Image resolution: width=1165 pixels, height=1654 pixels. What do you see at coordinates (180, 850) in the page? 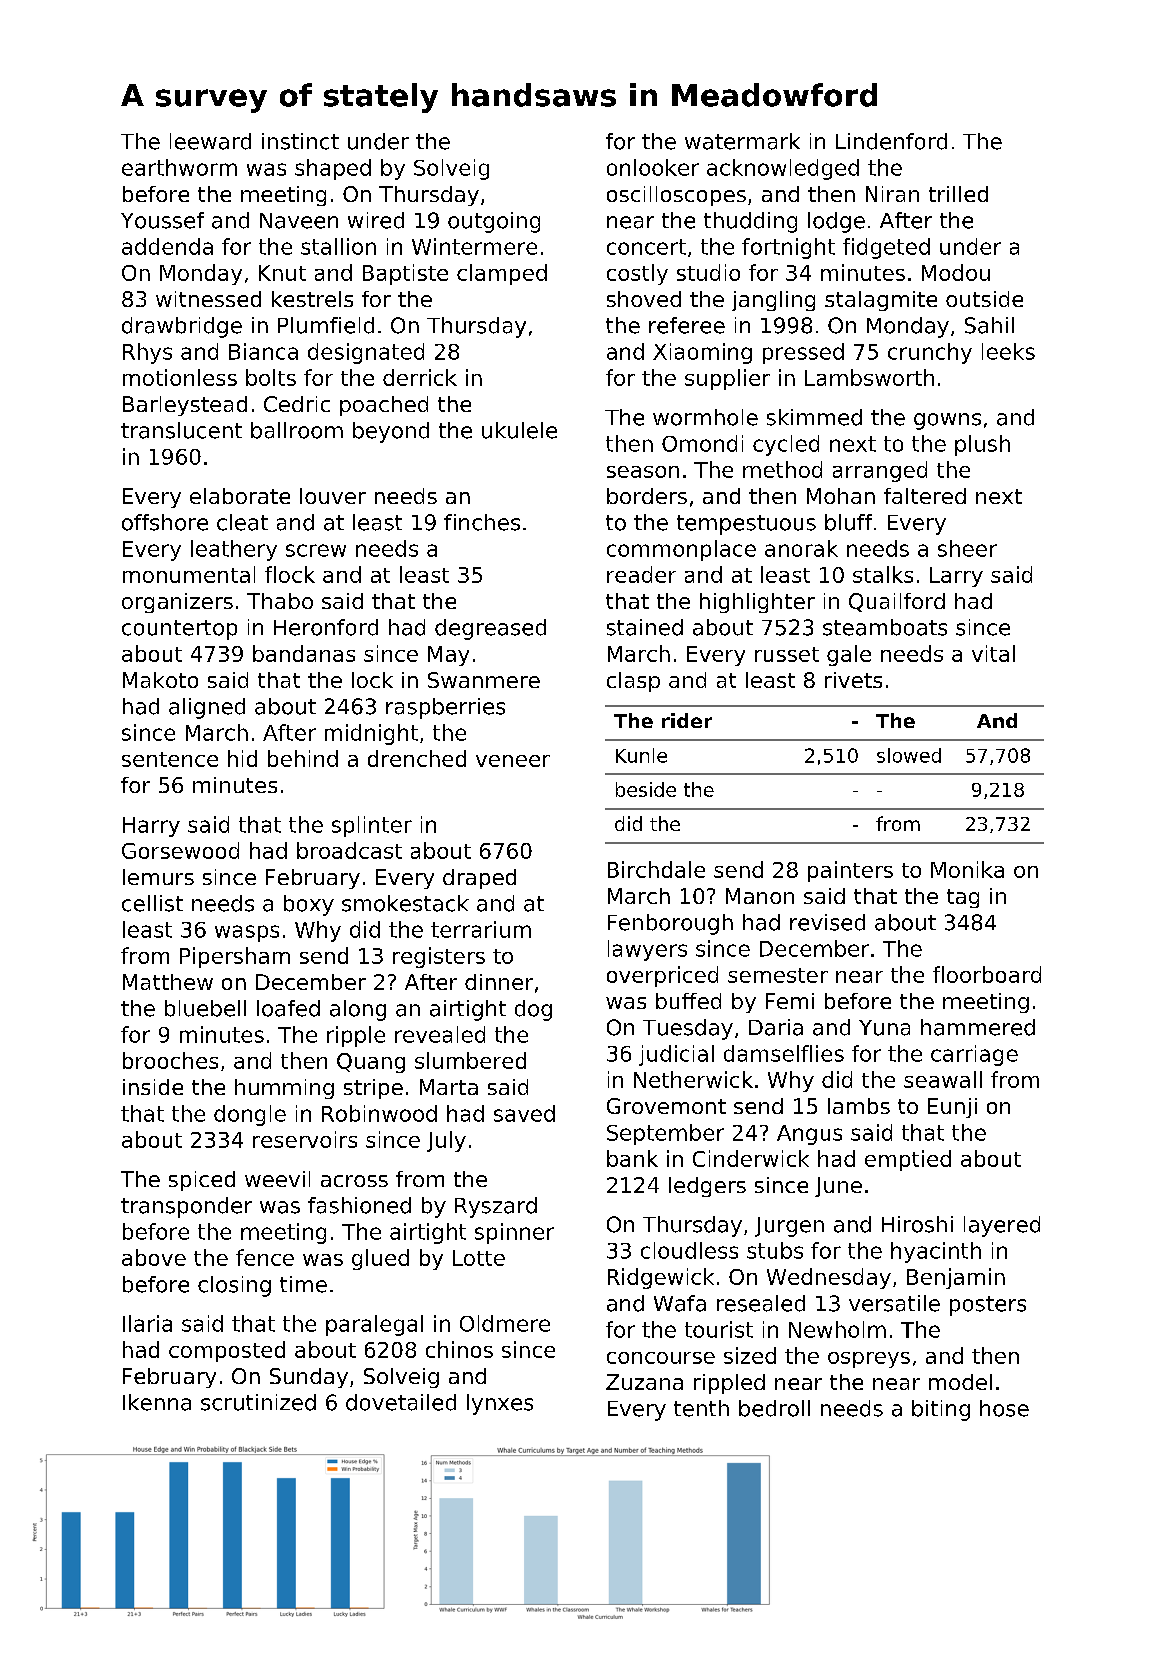
I see `Gorsewood` at bounding box center [180, 850].
